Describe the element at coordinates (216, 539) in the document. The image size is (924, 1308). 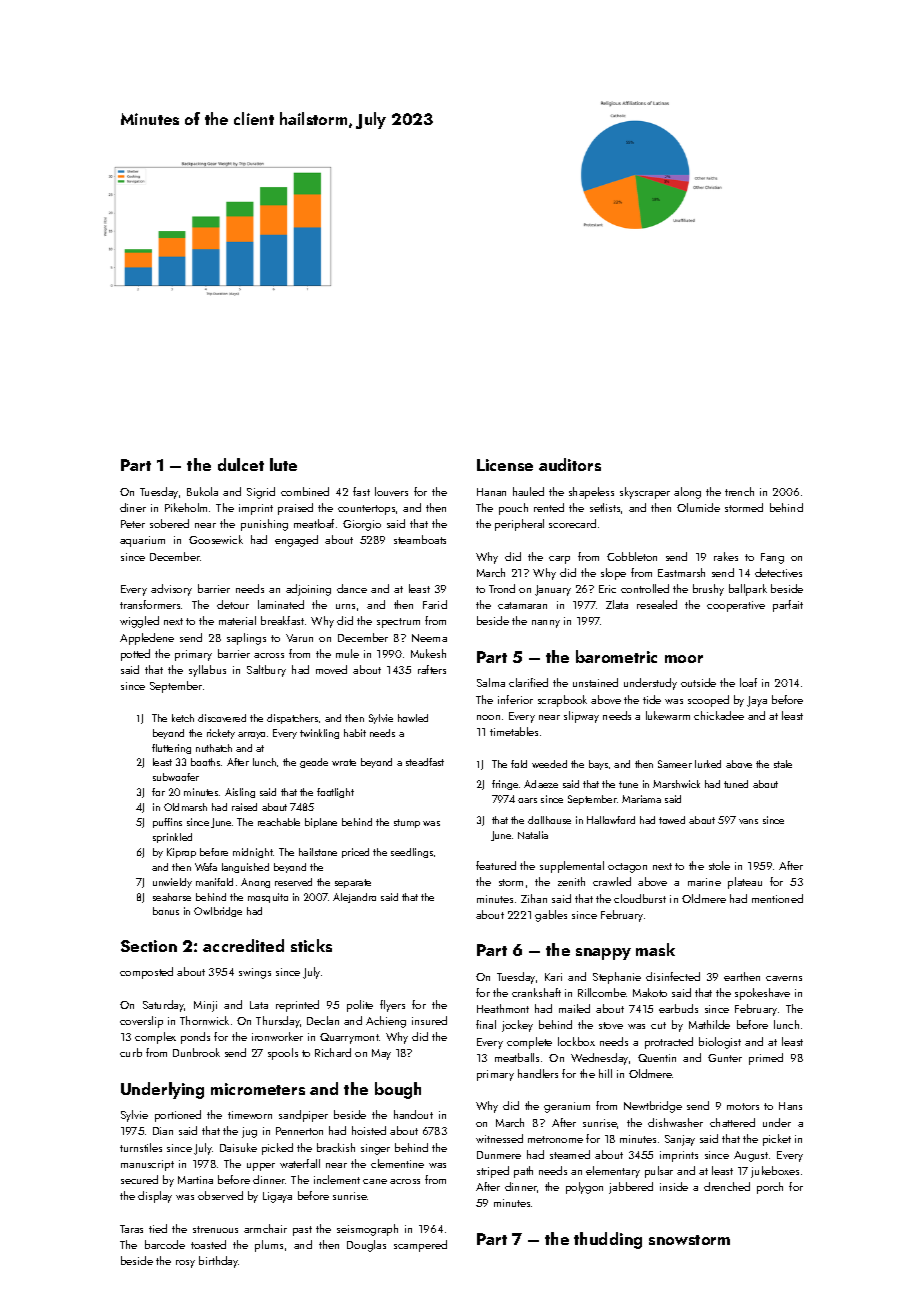
I see `Goosewick` at that location.
